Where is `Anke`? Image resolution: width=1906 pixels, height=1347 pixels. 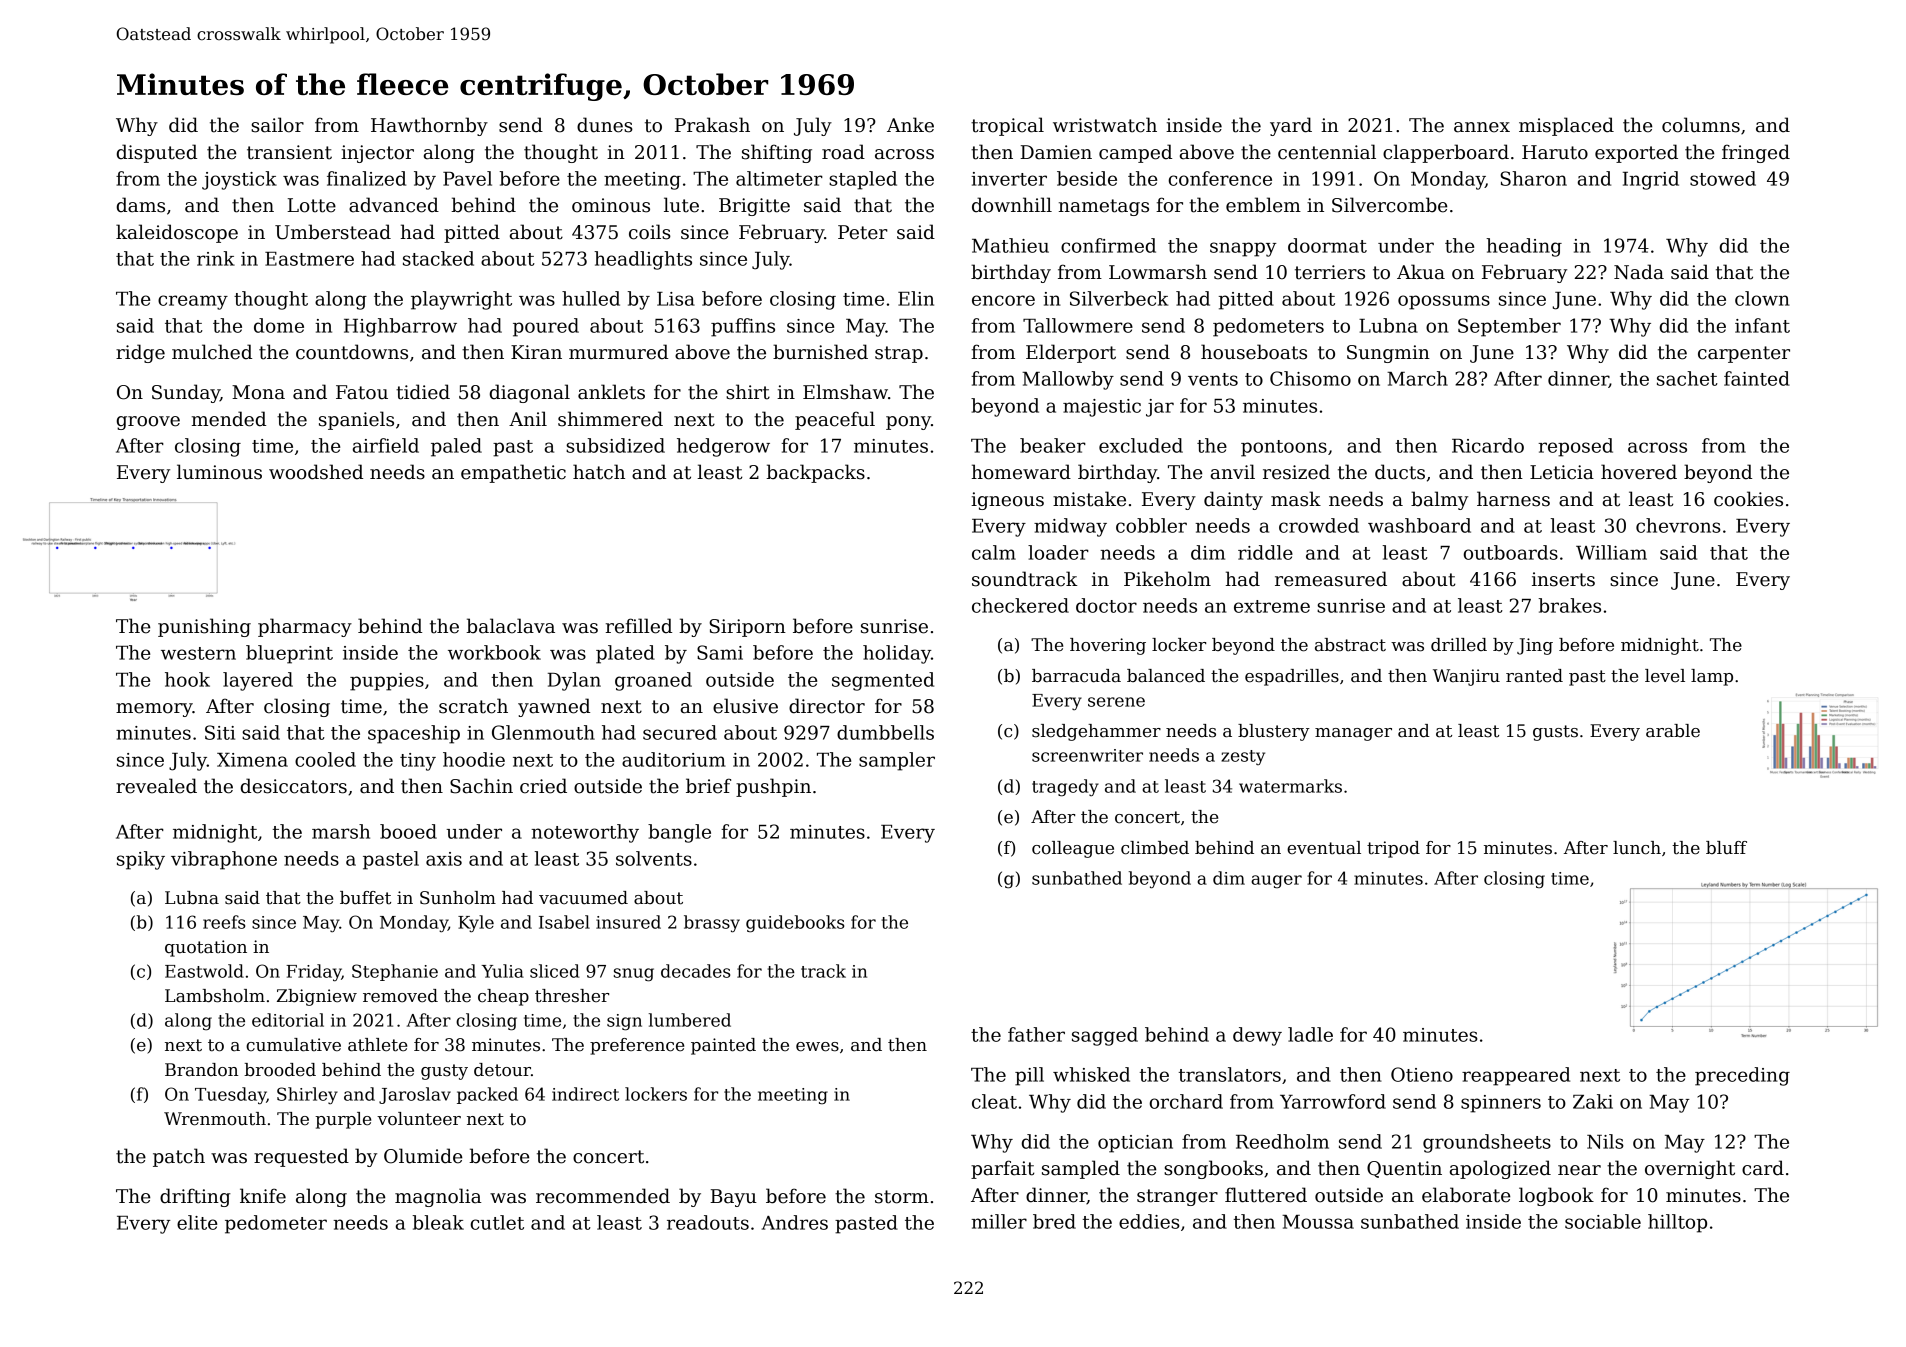
Anke is located at coordinates (910, 125).
